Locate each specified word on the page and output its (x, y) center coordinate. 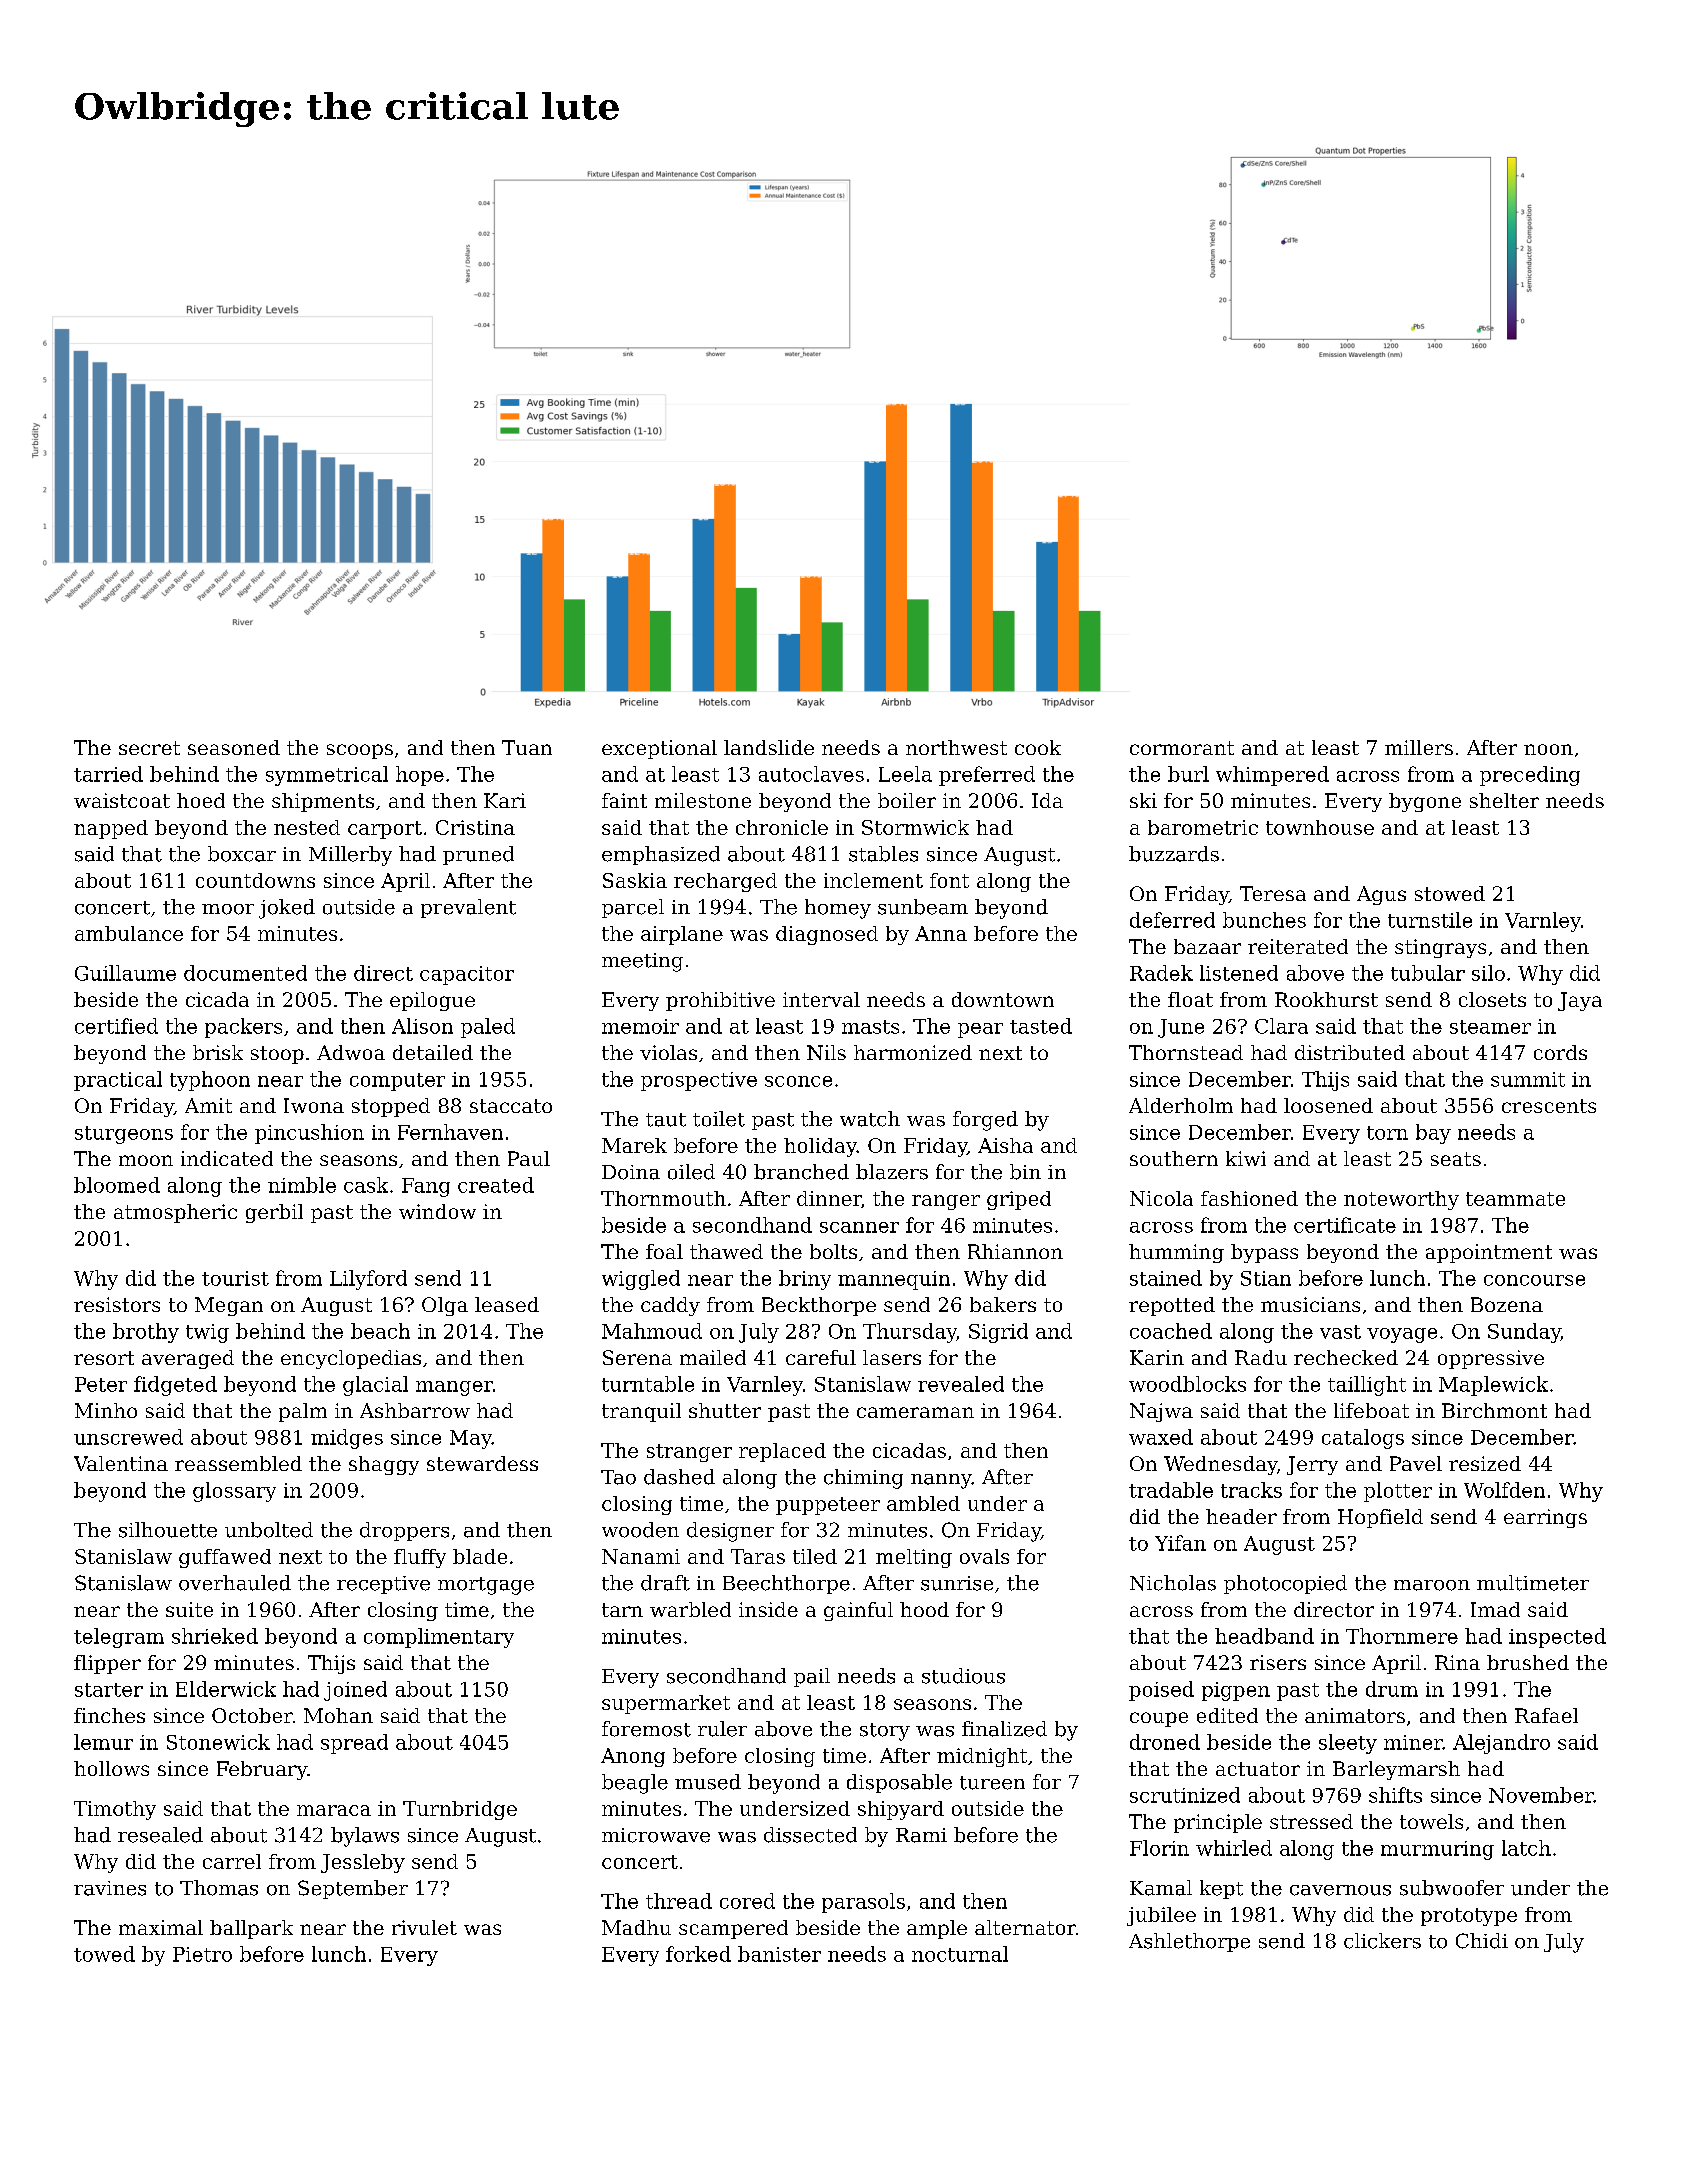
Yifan (1180, 1543)
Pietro (202, 1954)
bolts (833, 1251)
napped (111, 829)
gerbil (274, 1213)
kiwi (1246, 1158)
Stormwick (915, 827)
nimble (302, 1185)
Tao (618, 1477)
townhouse (1320, 827)
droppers (404, 1531)
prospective (699, 1081)
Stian (1266, 1278)
